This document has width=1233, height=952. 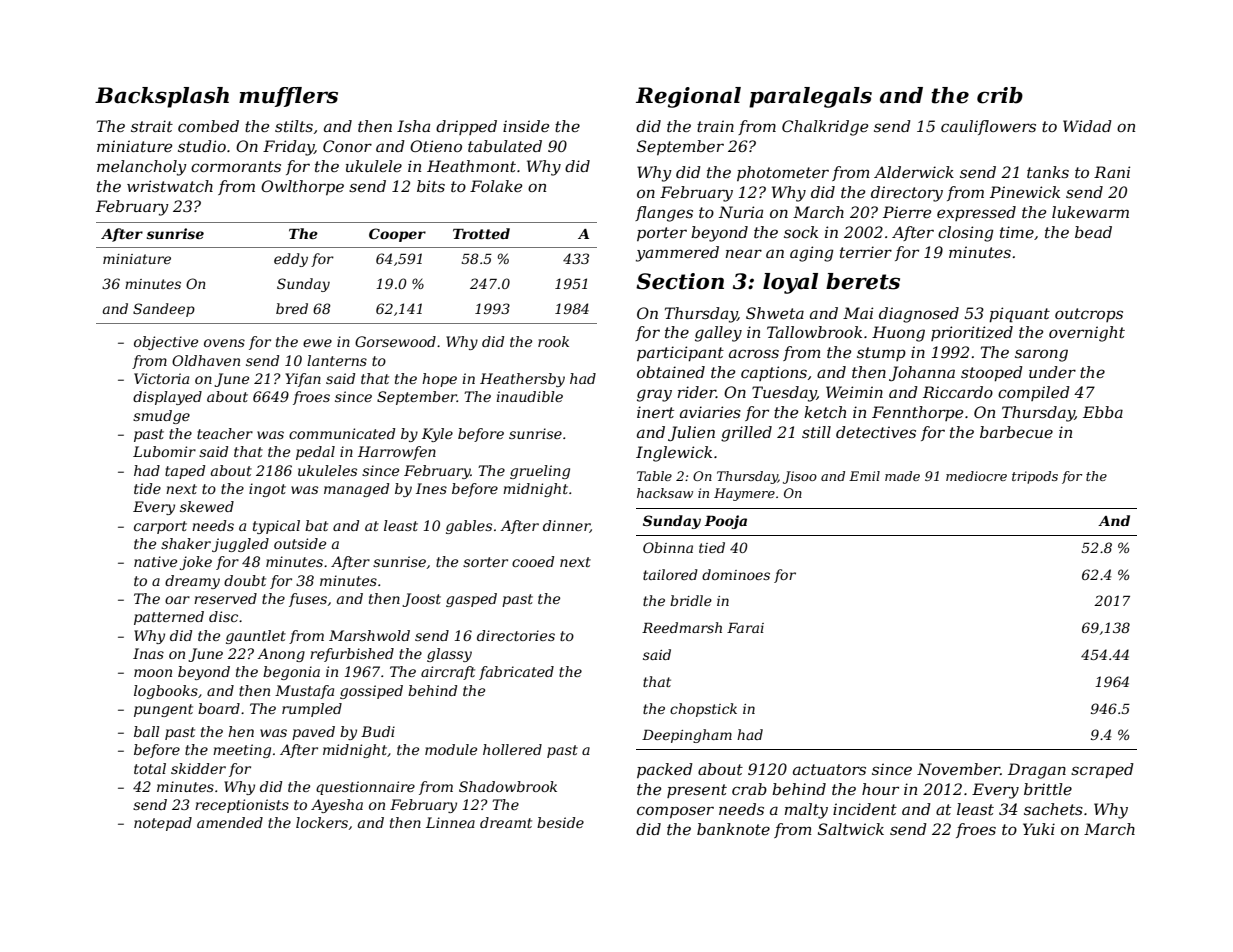 What do you see at coordinates (526, 126) in the document?
I see `inside` at bounding box center [526, 126].
